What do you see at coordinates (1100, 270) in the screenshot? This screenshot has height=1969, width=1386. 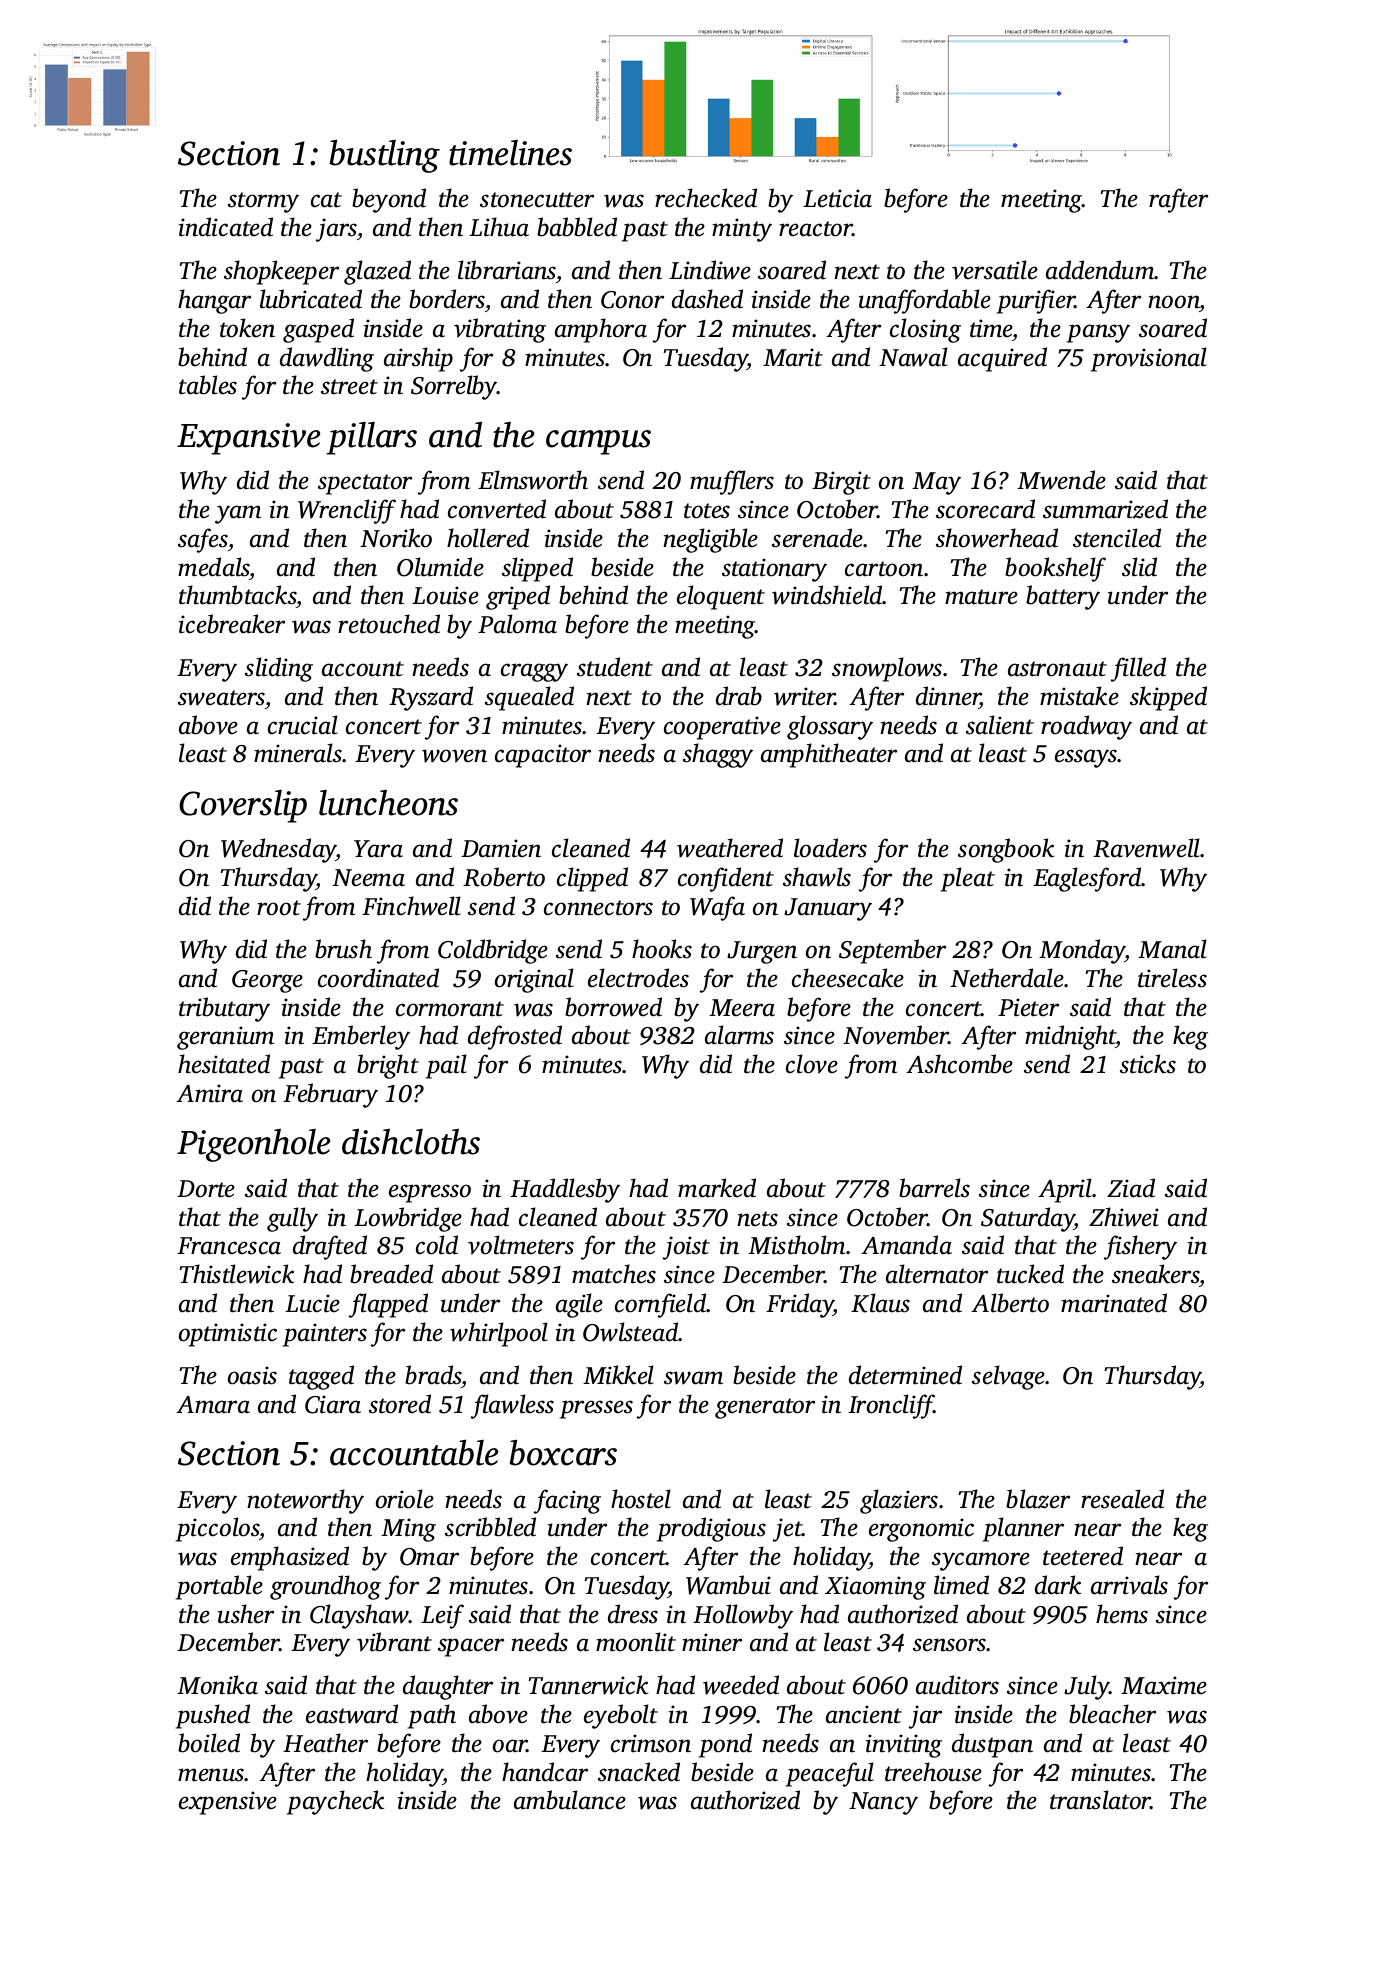 I see `addendum` at bounding box center [1100, 270].
